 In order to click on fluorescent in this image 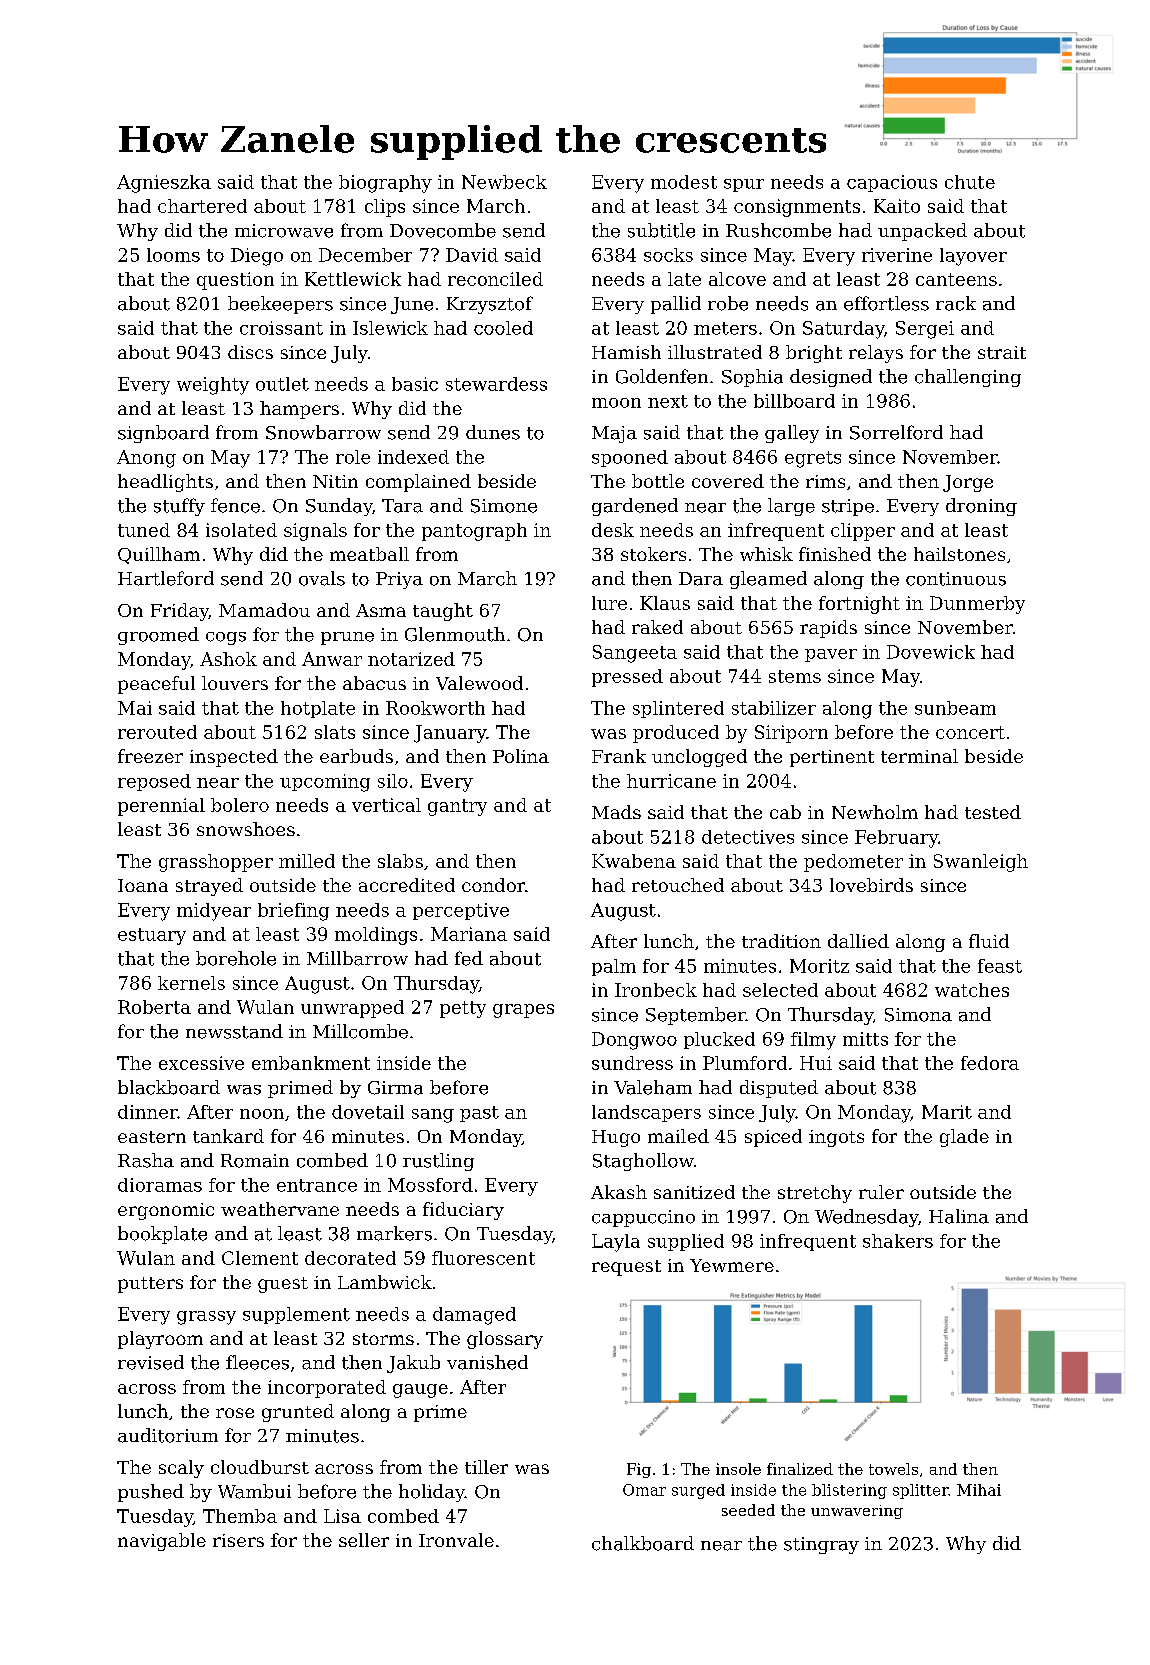, I will do `click(483, 1258)`.
